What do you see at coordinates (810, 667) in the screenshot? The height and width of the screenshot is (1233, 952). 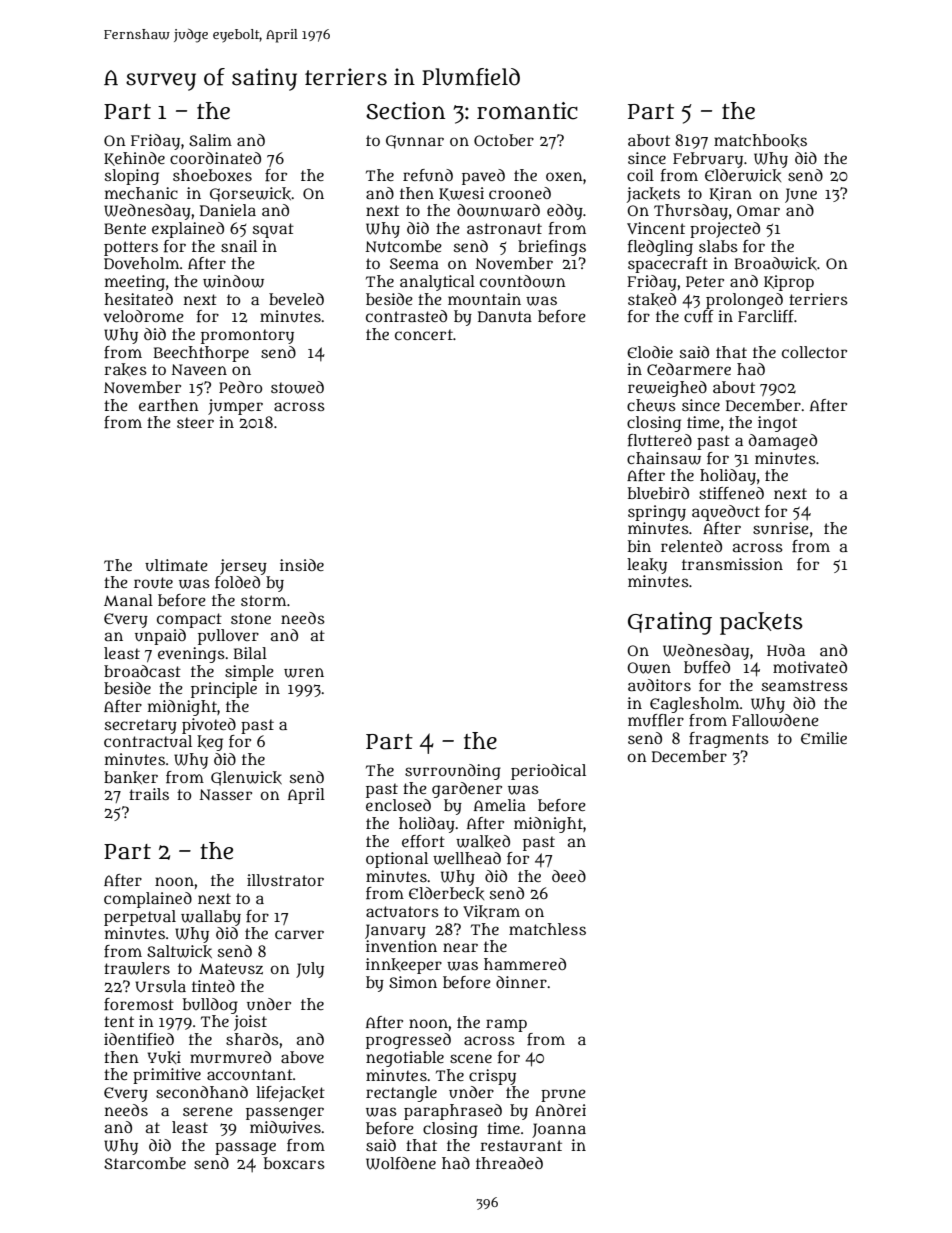 I see `motivated` at bounding box center [810, 667].
